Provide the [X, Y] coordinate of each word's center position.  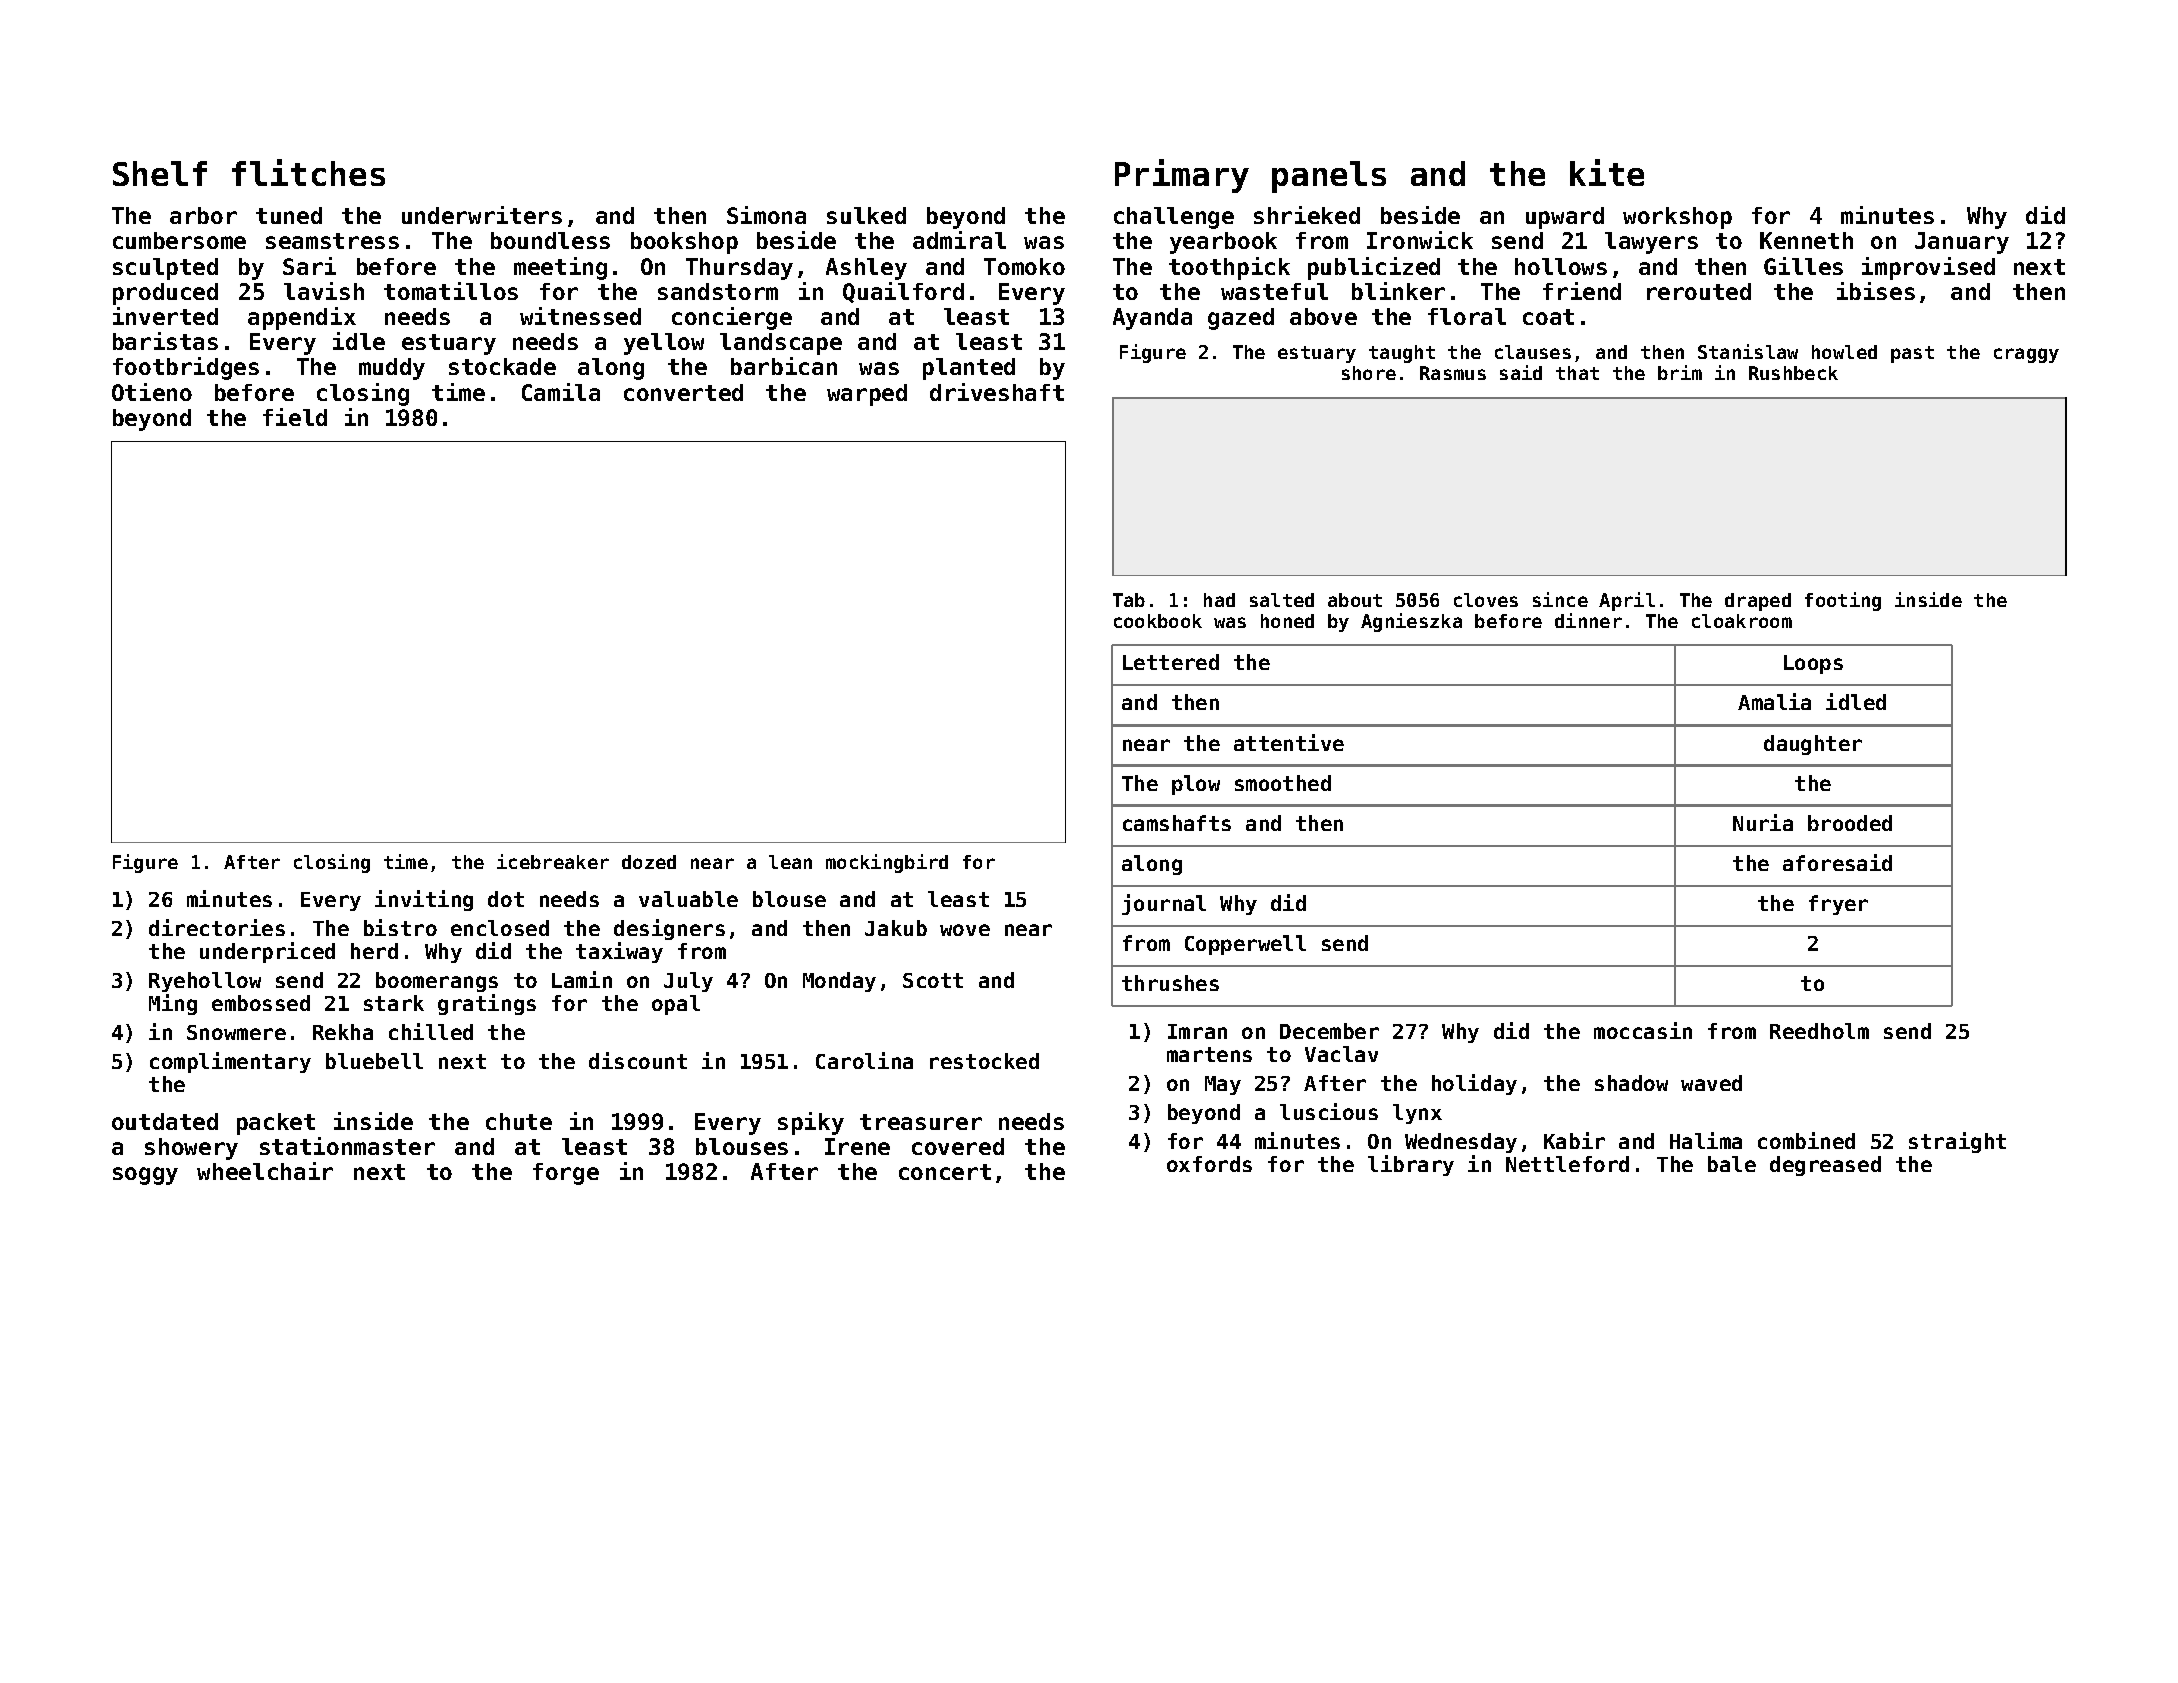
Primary [1182, 176]
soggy [145, 1176]
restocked [984, 1061]
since [1560, 599]
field [295, 417]
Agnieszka [1411, 622]
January [1962, 243]
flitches [308, 172]
